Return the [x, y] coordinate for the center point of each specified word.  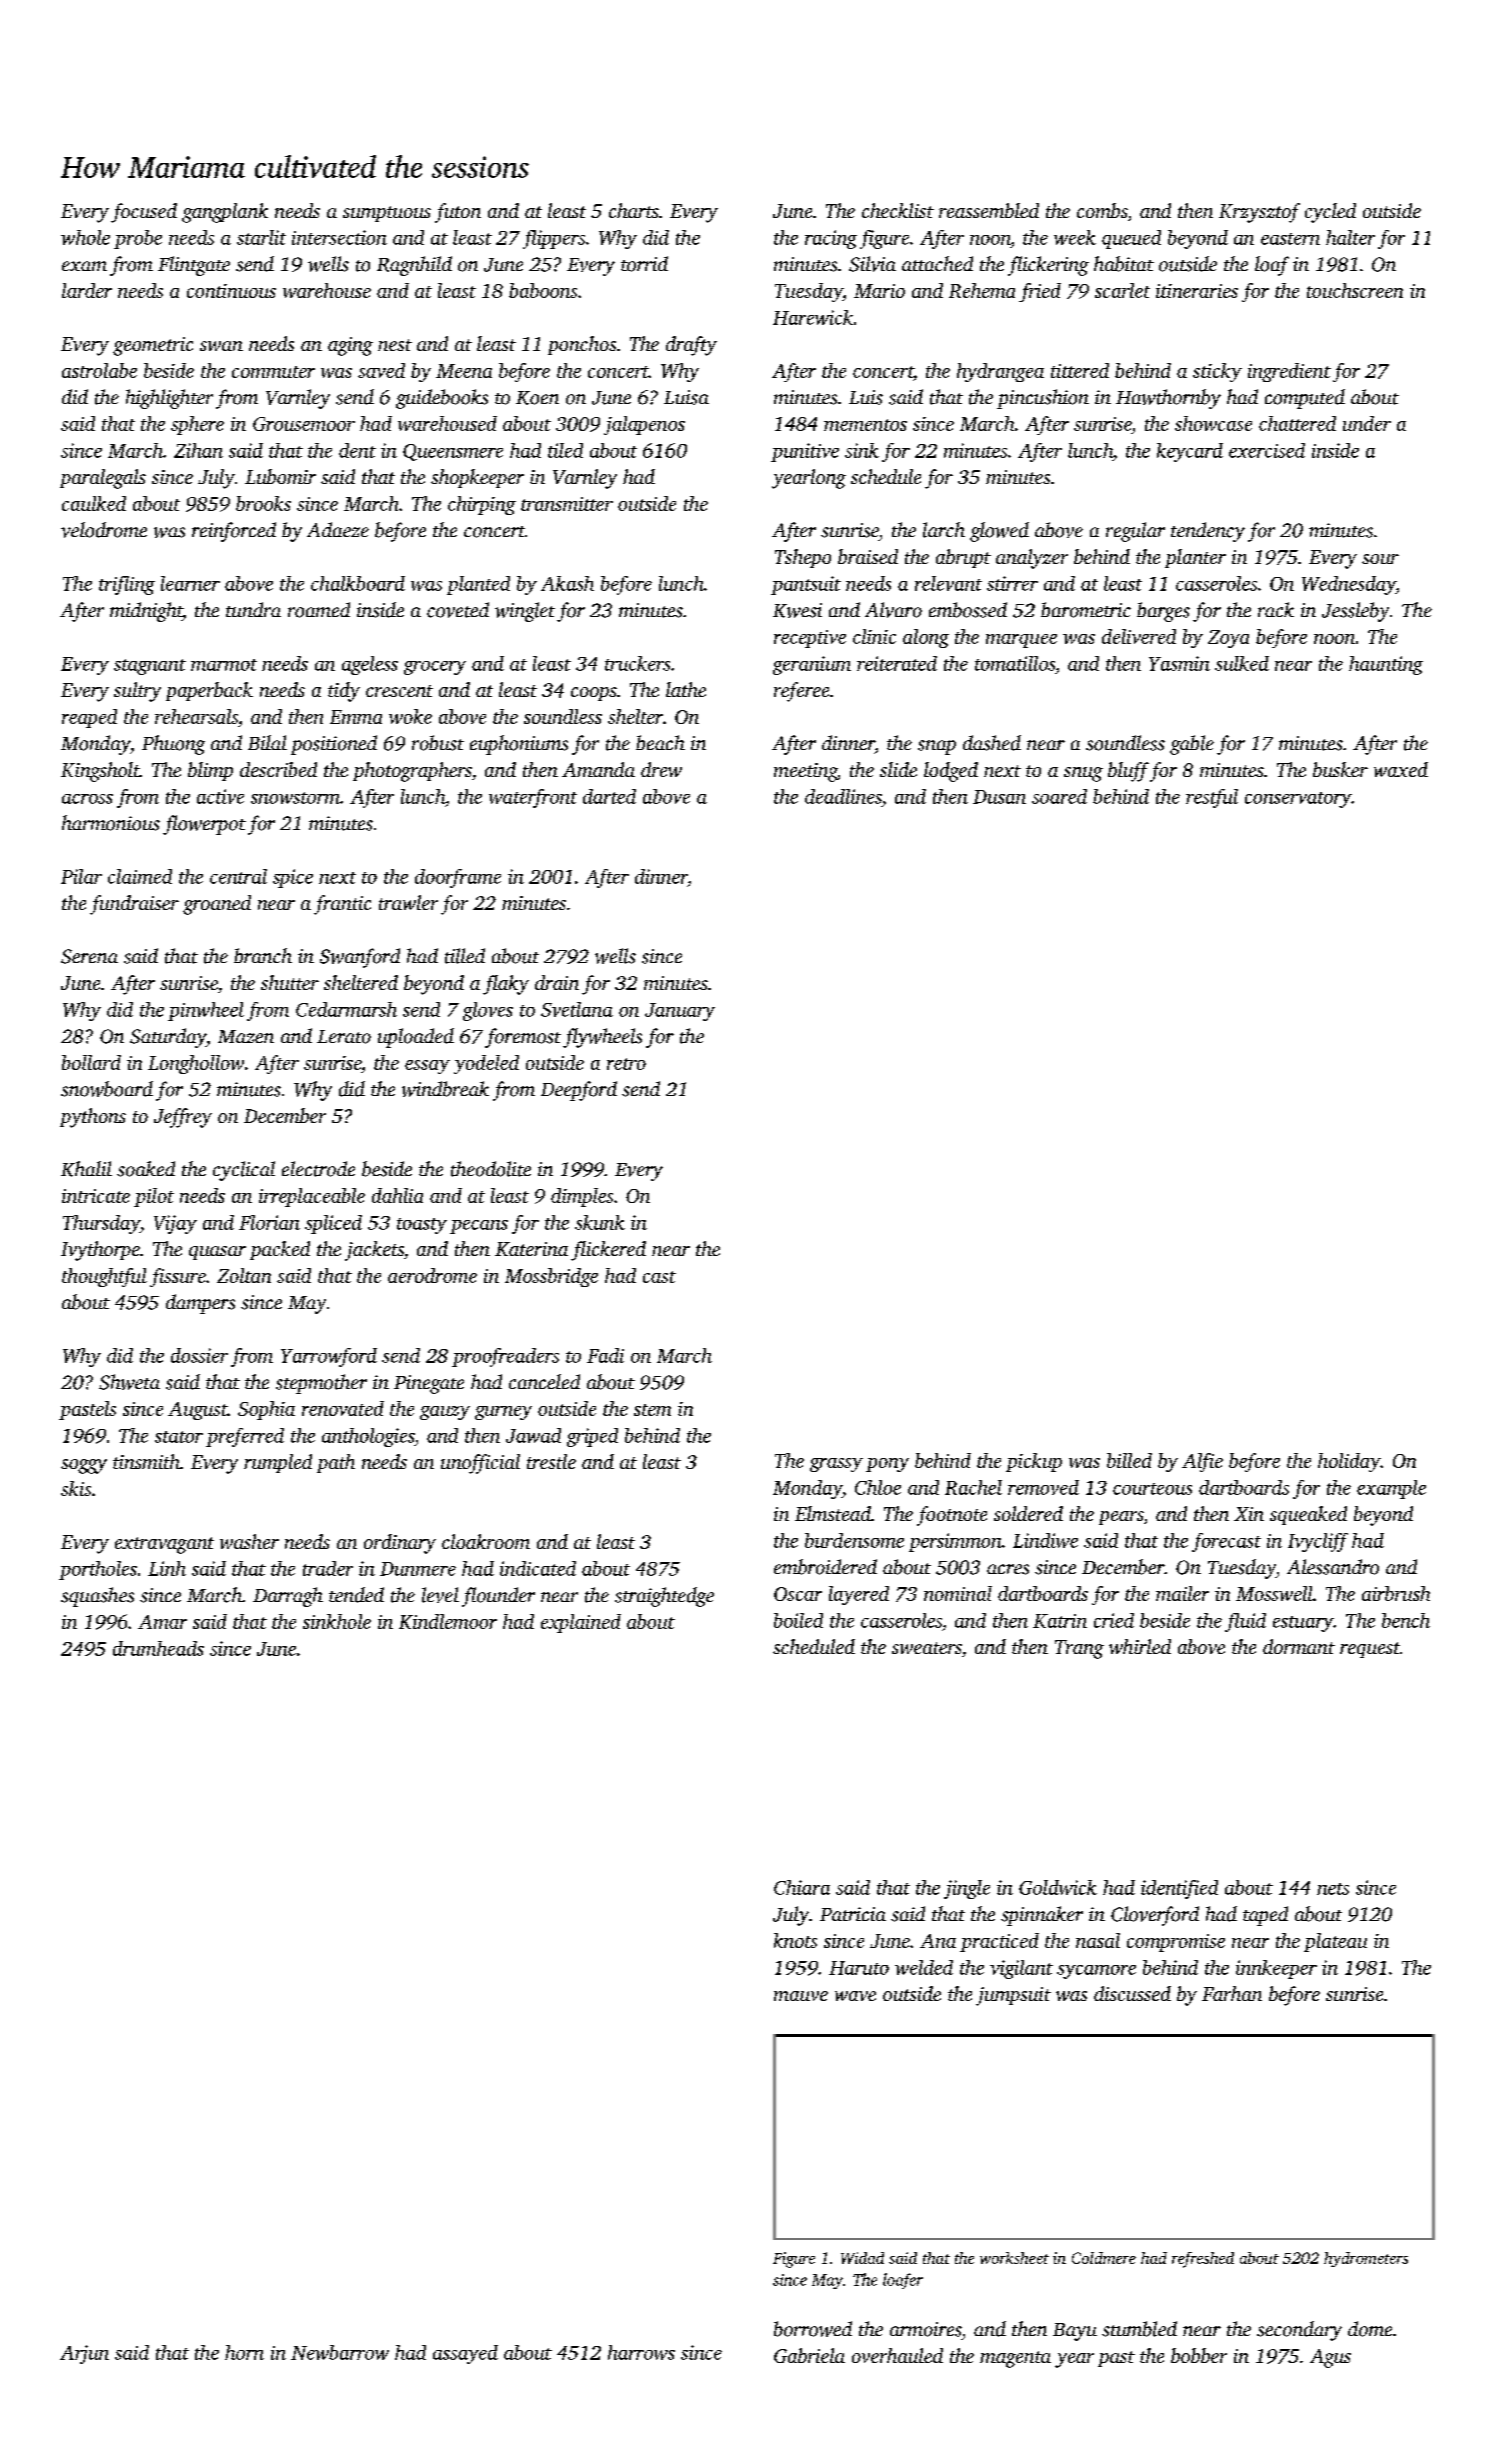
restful [1212, 798]
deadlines [843, 796]
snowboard [107, 1089]
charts [634, 210]
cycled [1330, 213]
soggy [84, 1466]
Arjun [84, 2354]
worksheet [1014, 2258]
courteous [1152, 1489]
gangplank [225, 213]
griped [592, 1437]
